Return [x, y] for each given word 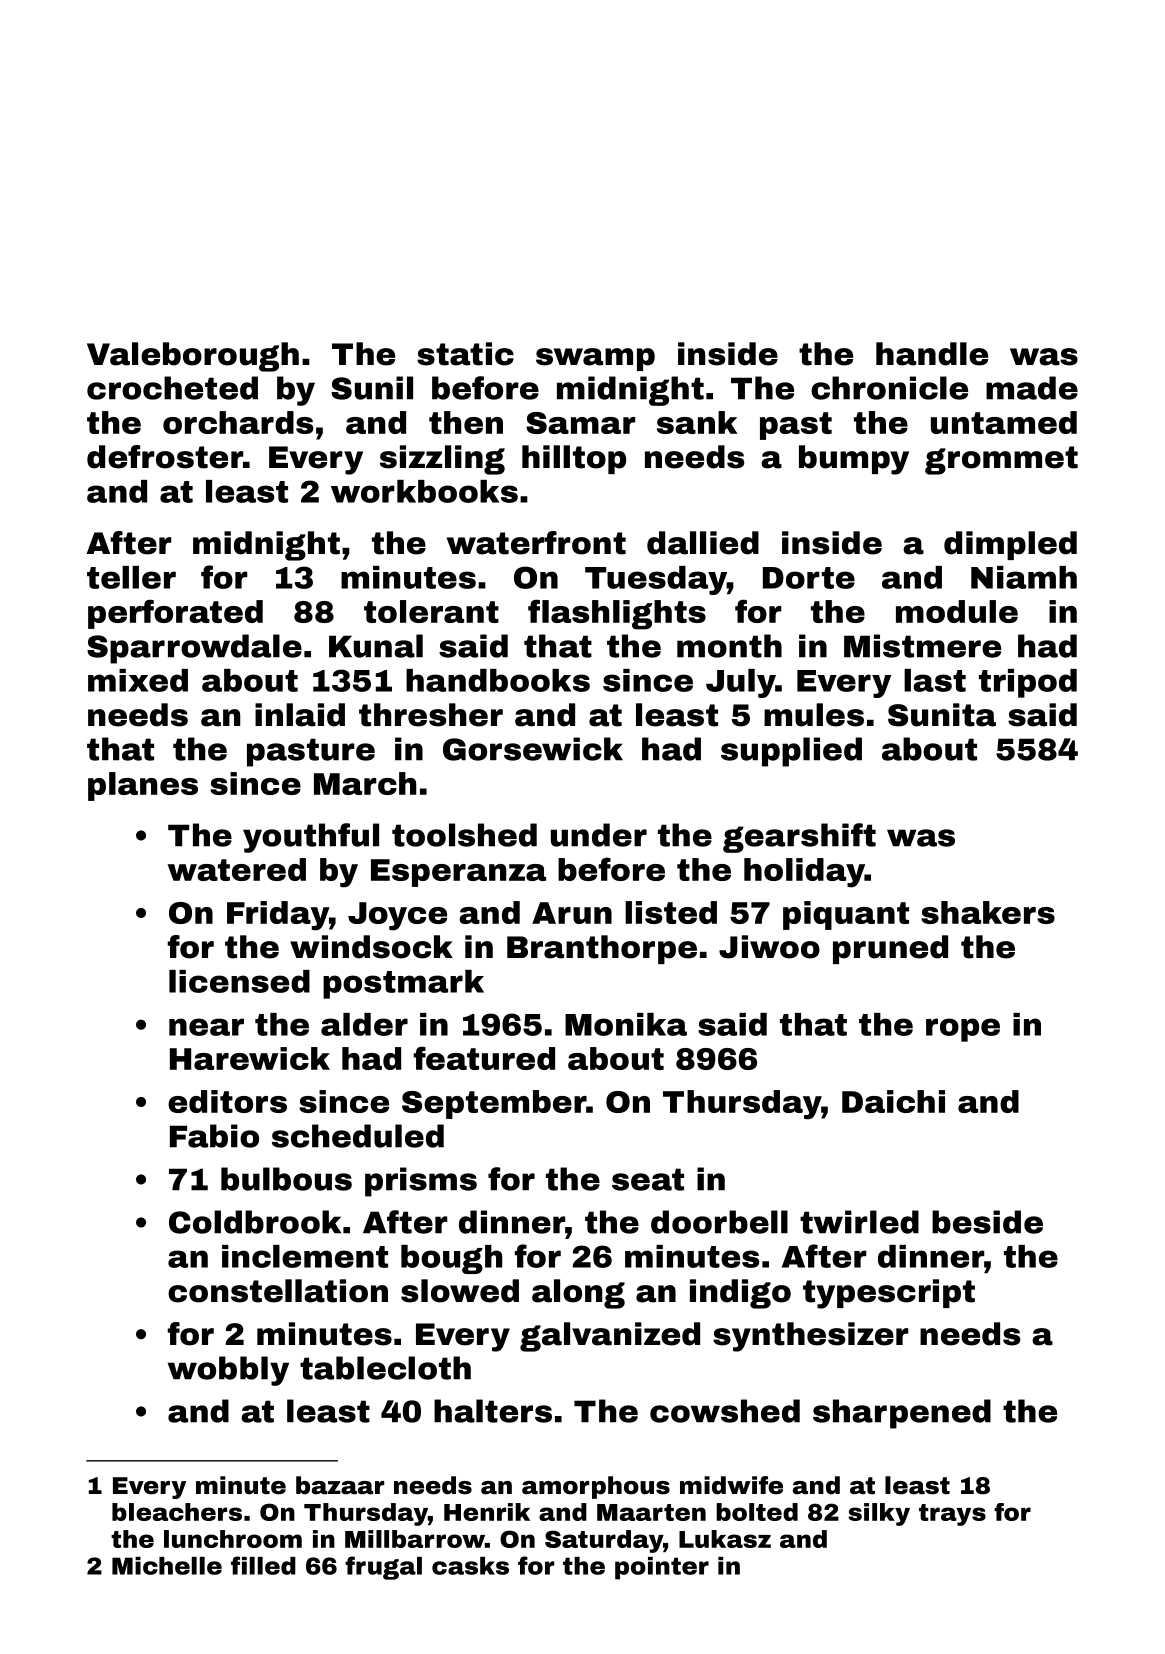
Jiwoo [769, 947]
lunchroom [233, 1539]
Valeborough [193, 357]
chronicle [889, 388]
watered [236, 869]
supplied [791, 752]
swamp [595, 359]
